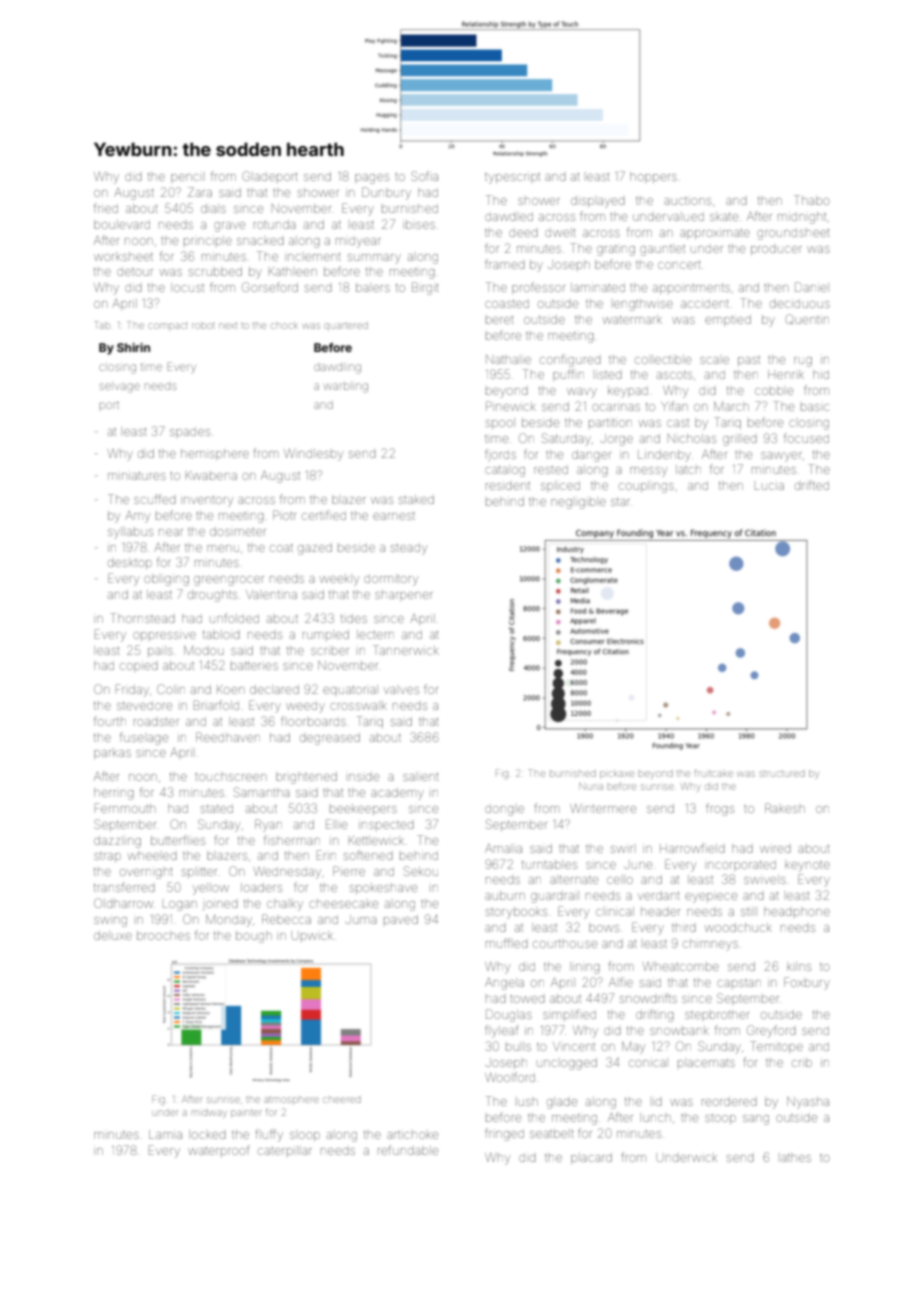  Describe the element at coordinates (507, 943) in the screenshot. I see `muffled` at that location.
